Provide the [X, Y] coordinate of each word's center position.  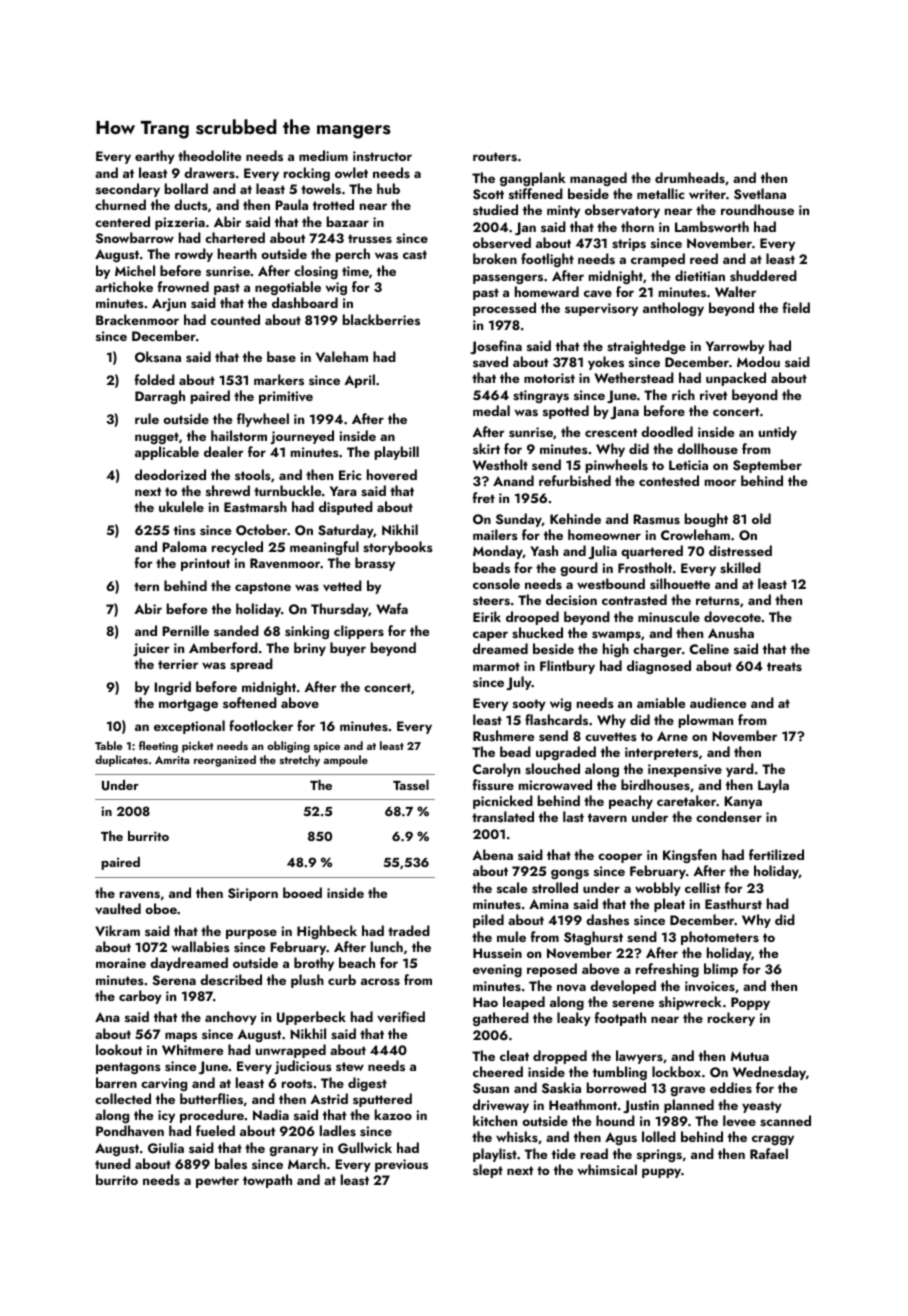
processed [504, 309]
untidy [778, 433]
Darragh [160, 397]
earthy [155, 157]
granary [293, 1151]
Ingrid [172, 688]
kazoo [393, 1114]
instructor [382, 156]
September [767, 466]
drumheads [690, 177]
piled [488, 921]
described [231, 980]
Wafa [392, 608]
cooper [620, 858]
